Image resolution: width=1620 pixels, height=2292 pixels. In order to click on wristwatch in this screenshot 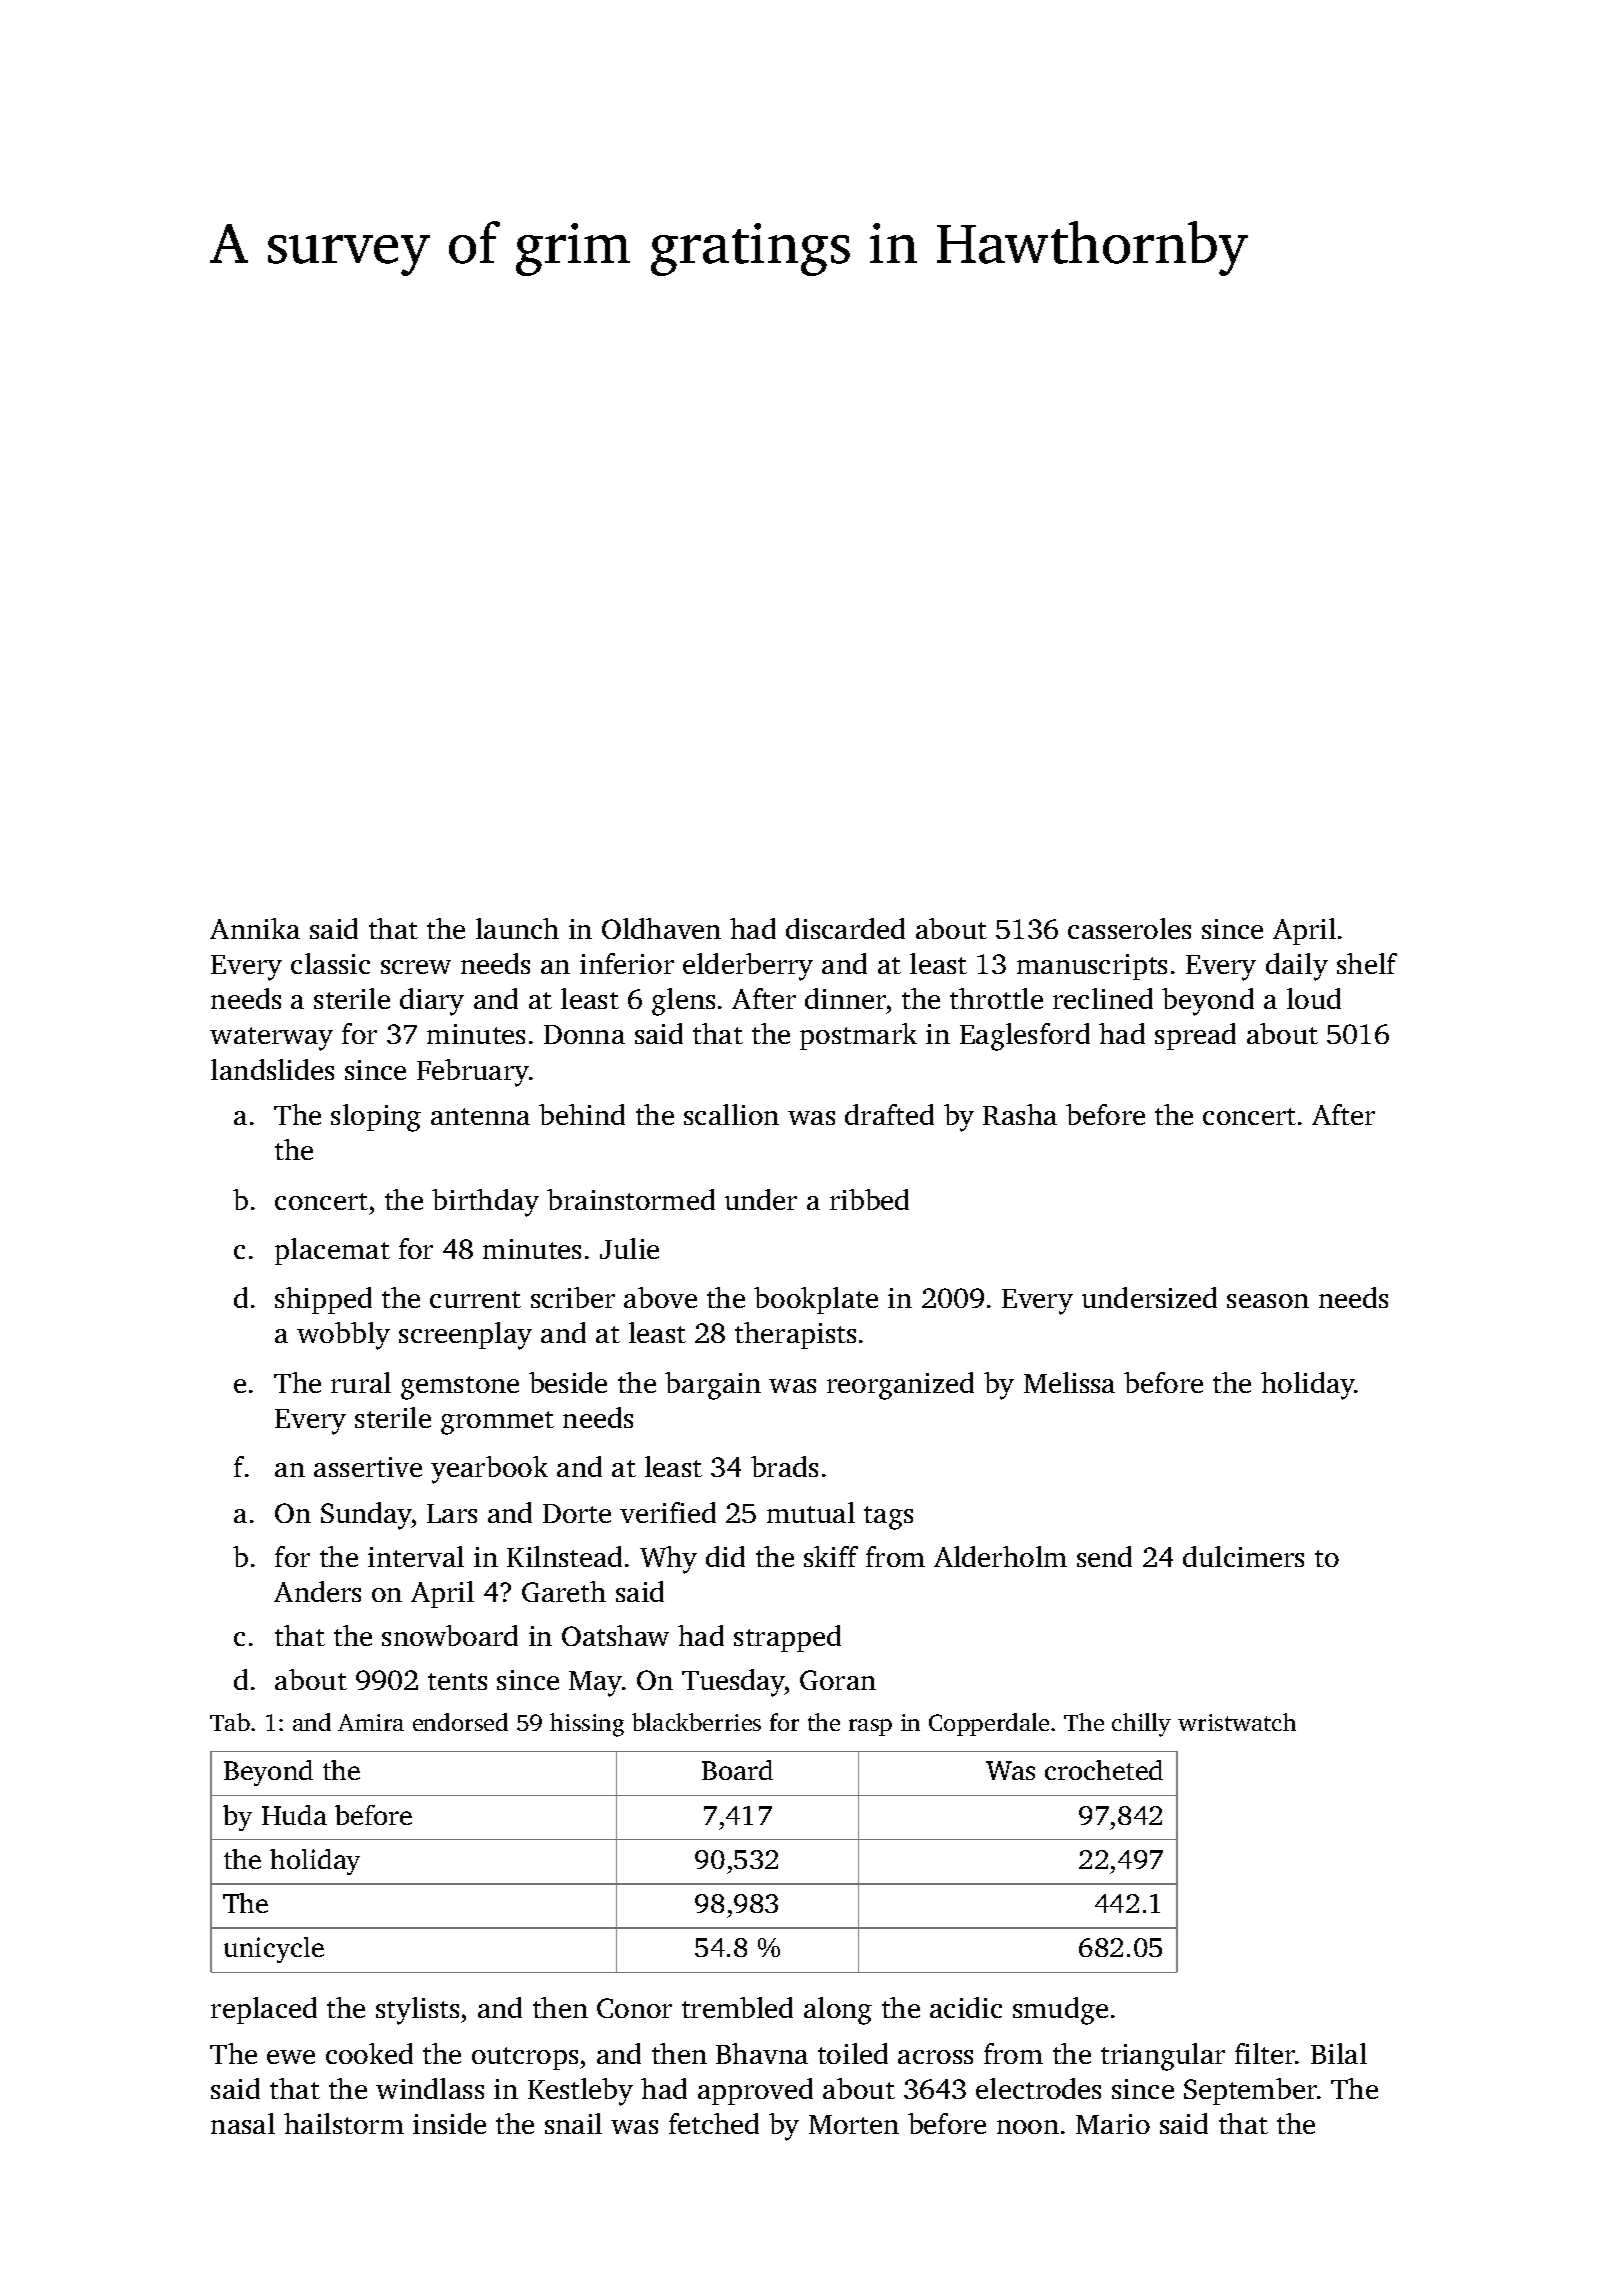, I will do `click(1237, 1722)`.
